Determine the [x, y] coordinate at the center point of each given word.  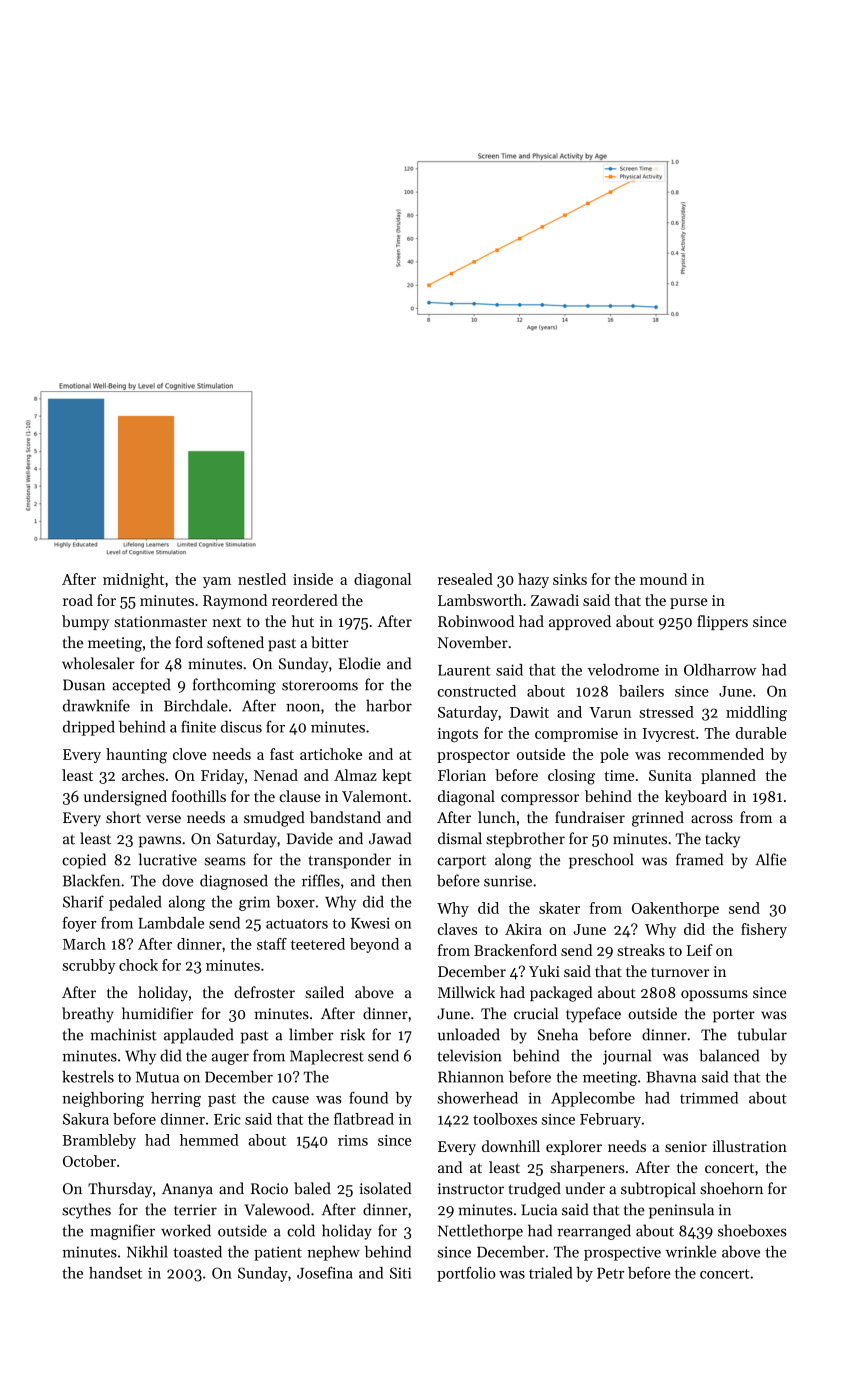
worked [186, 1230]
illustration [750, 1146]
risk [352, 1034]
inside [313, 579]
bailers [641, 691]
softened [235, 642]
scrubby [89, 966]
